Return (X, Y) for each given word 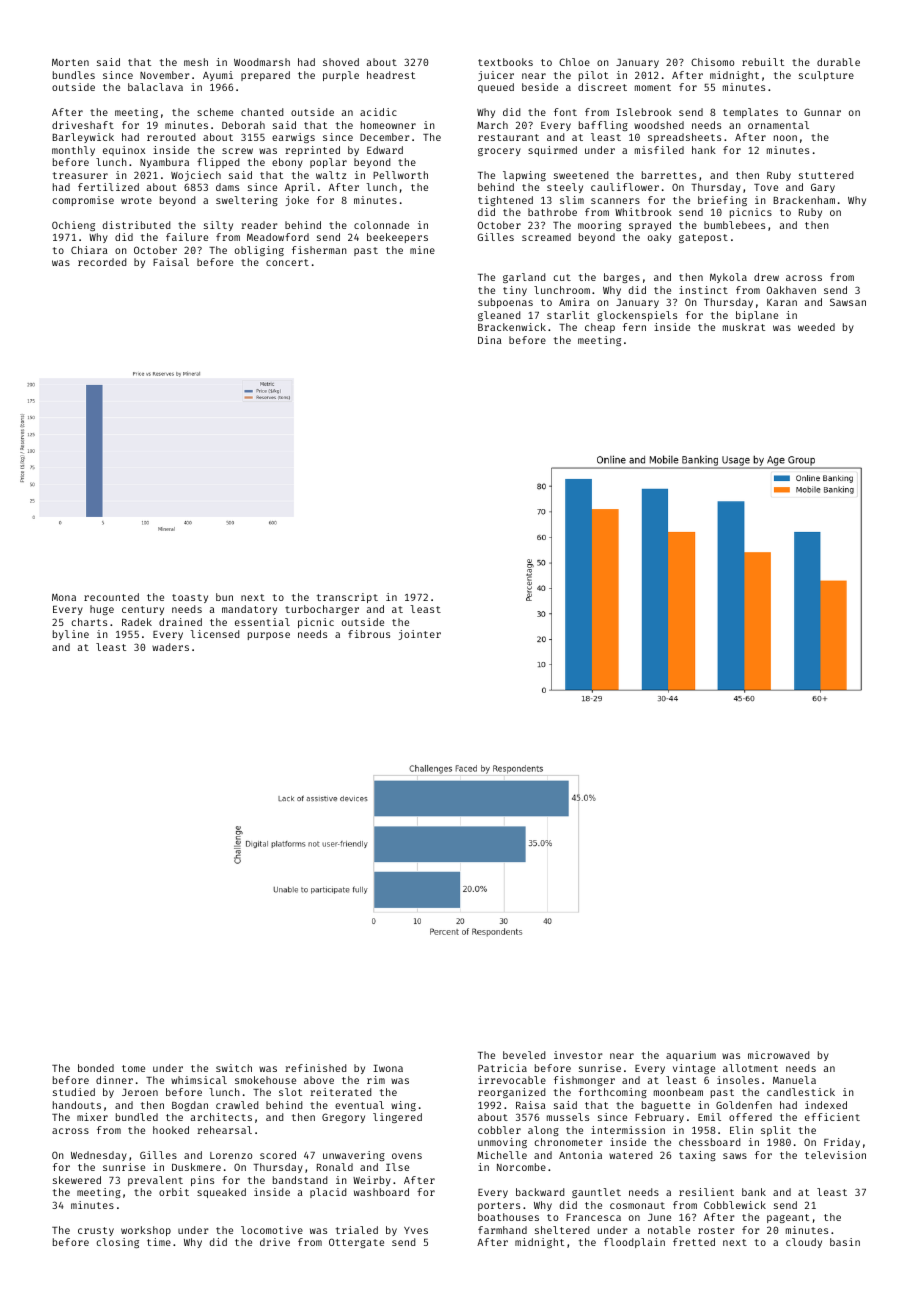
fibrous (369, 634)
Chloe (574, 62)
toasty (190, 598)
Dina (490, 340)
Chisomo (712, 62)
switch (234, 1068)
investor (578, 1055)
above (319, 1080)
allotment (750, 1068)
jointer (420, 635)
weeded (816, 327)
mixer (92, 1117)
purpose (269, 636)
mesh (196, 62)
